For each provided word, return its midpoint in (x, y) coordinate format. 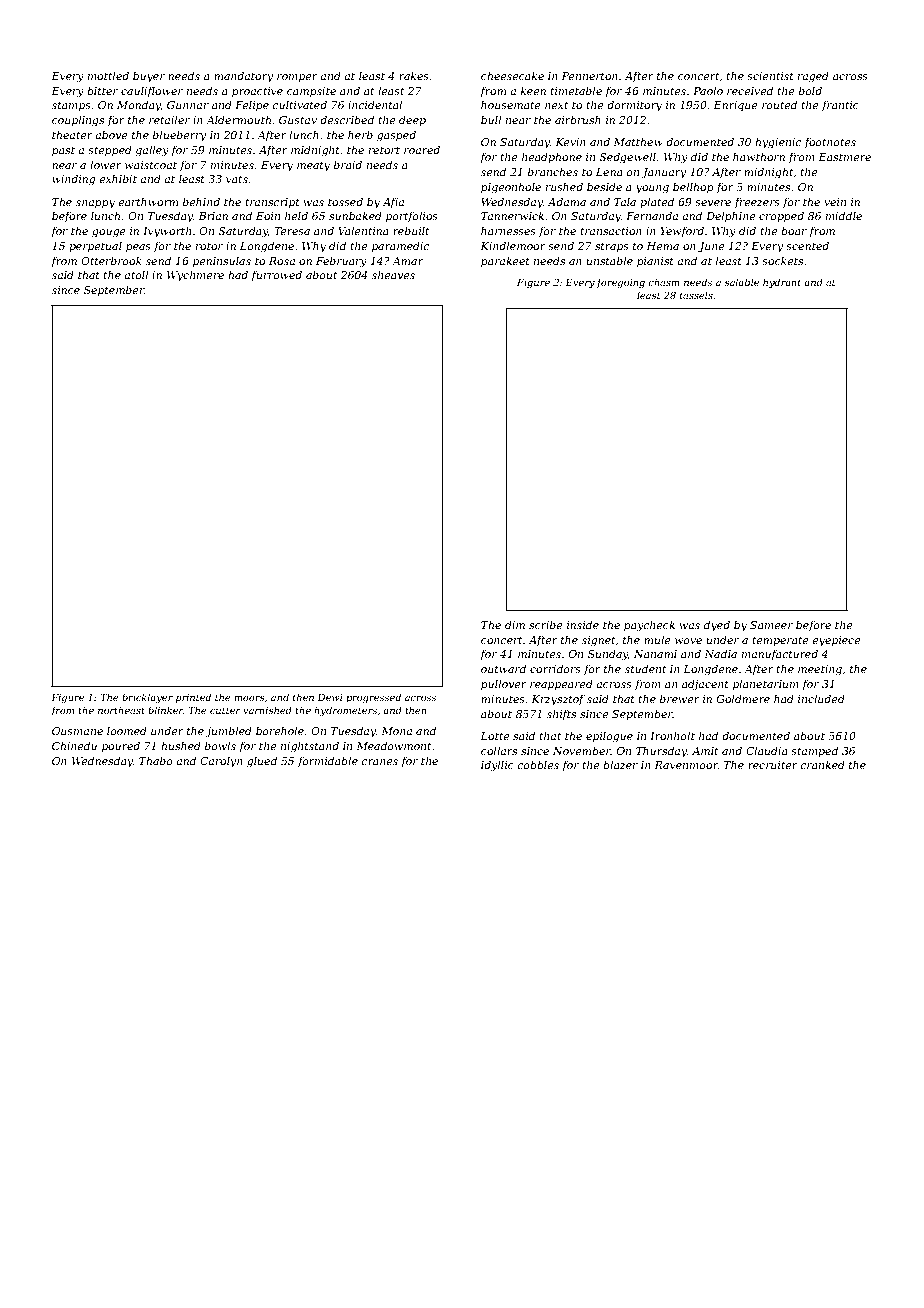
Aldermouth (238, 119)
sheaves (393, 274)
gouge (109, 233)
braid (348, 164)
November (582, 750)
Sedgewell (627, 158)
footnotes (830, 142)
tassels (696, 295)
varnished (267, 710)
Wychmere (195, 276)
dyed (717, 626)
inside (583, 624)
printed (193, 698)
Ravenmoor (686, 765)
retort (384, 150)
